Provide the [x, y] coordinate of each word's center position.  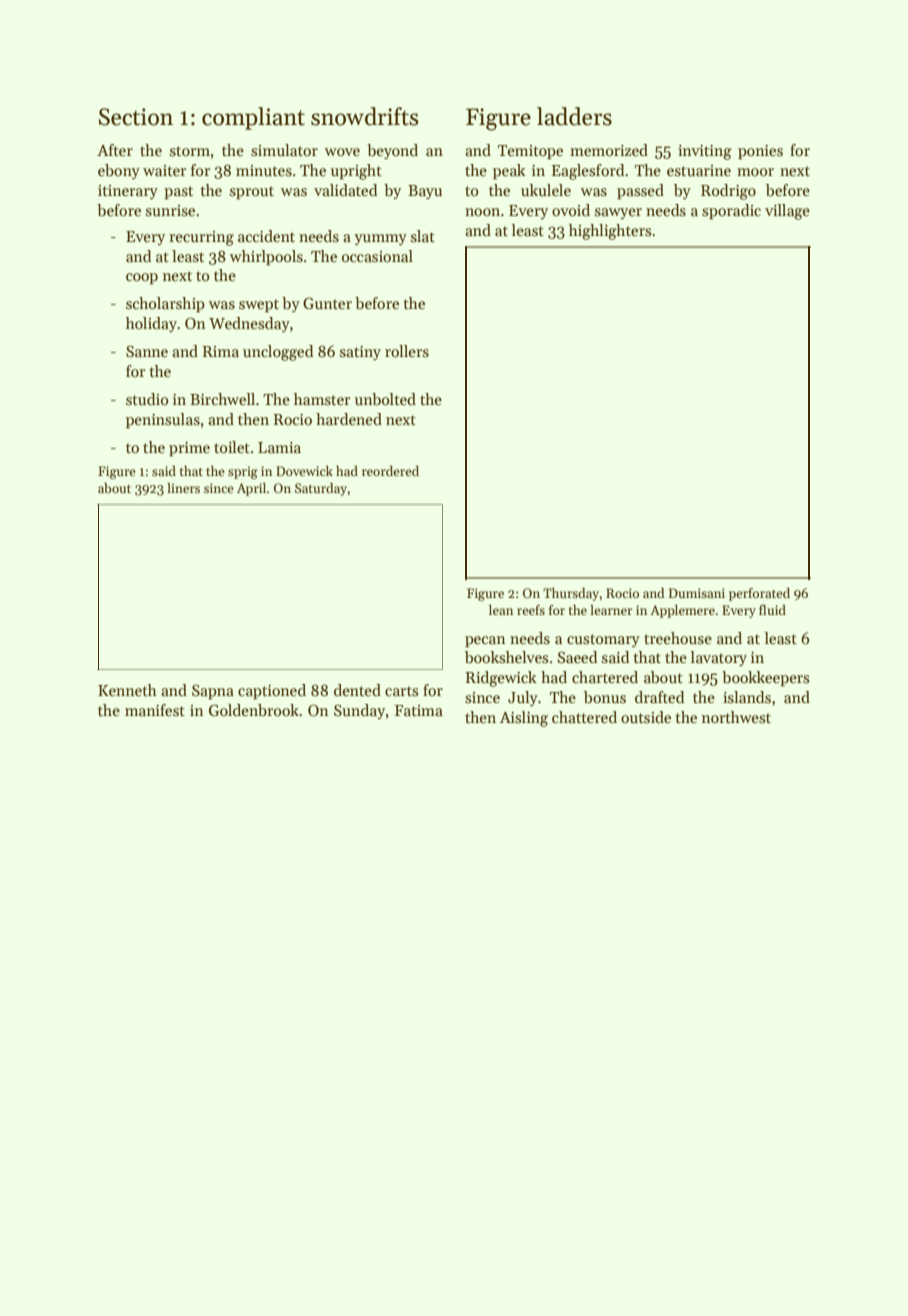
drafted [659, 697]
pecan [485, 641]
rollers [407, 351]
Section [136, 117]
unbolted [385, 399]
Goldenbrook [254, 710]
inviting [705, 152]
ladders [574, 116]
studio [147, 399]
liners [183, 488]
